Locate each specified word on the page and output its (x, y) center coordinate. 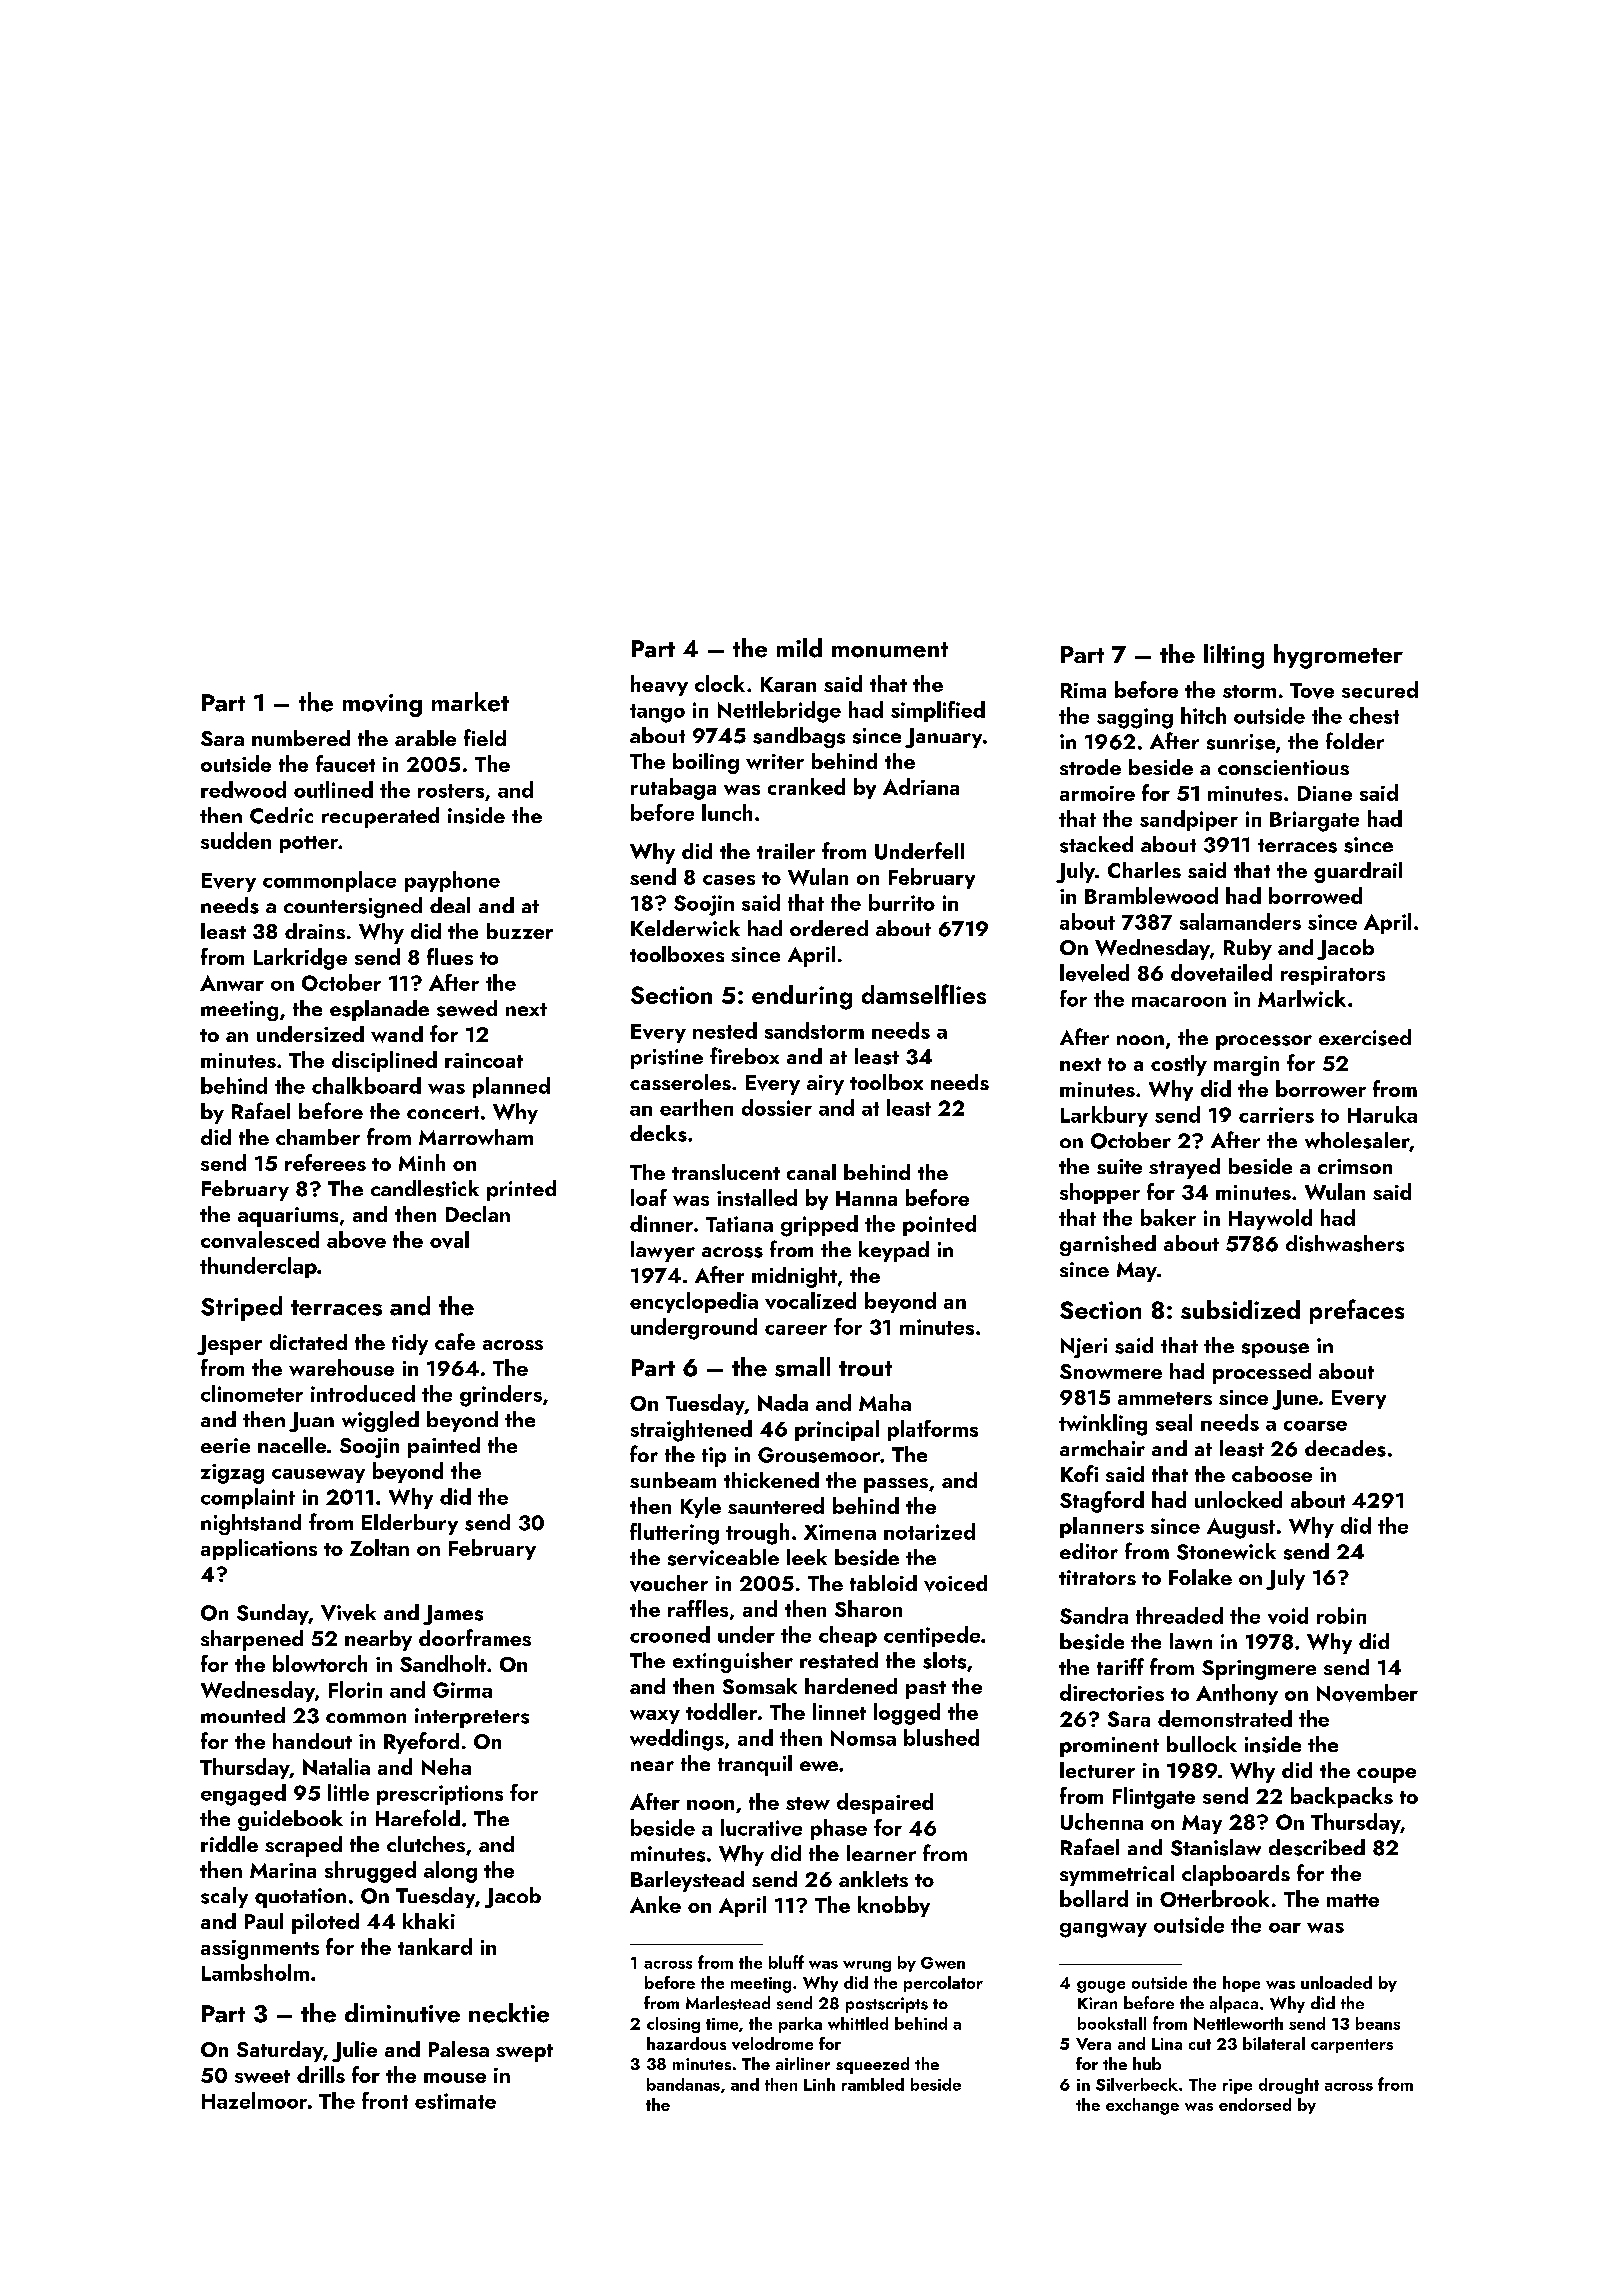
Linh (819, 2084)
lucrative (761, 1827)
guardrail (1358, 872)
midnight (794, 1277)
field (485, 737)
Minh (422, 1162)
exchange (1142, 2106)
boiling (706, 763)
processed (1262, 1373)
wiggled (380, 1421)
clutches (426, 1844)
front (385, 2100)
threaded (1179, 1615)
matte (1353, 1900)
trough (757, 1534)
